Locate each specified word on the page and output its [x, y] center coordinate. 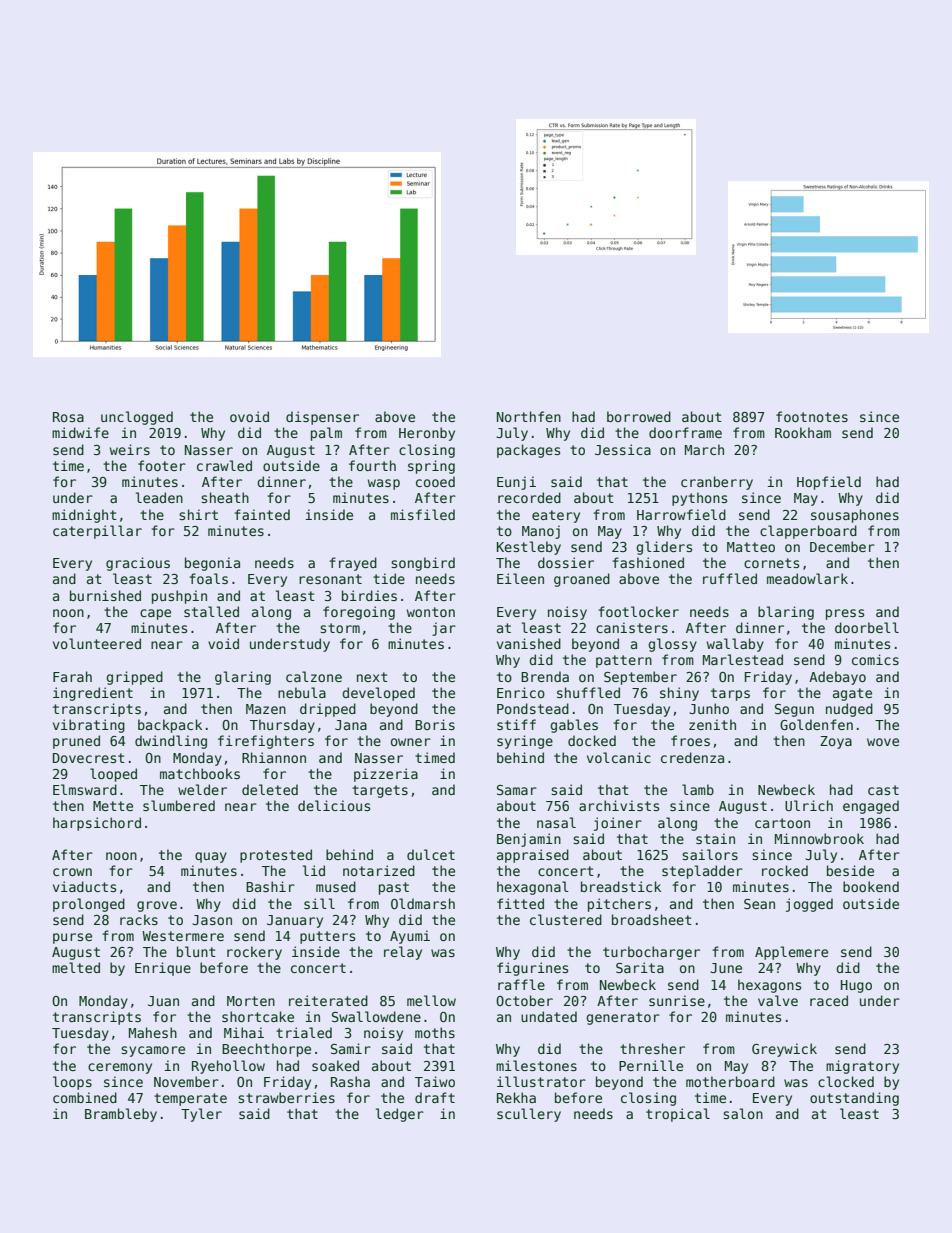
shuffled [588, 692]
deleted [270, 789]
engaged [871, 807]
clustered [566, 919]
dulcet [431, 854]
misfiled [423, 514]
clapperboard [808, 532]
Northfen [529, 416]
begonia [212, 564]
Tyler [201, 1115]
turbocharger [651, 953]
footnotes [812, 416]
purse [72, 938]
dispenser [322, 418]
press [845, 614]
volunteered [97, 643]
